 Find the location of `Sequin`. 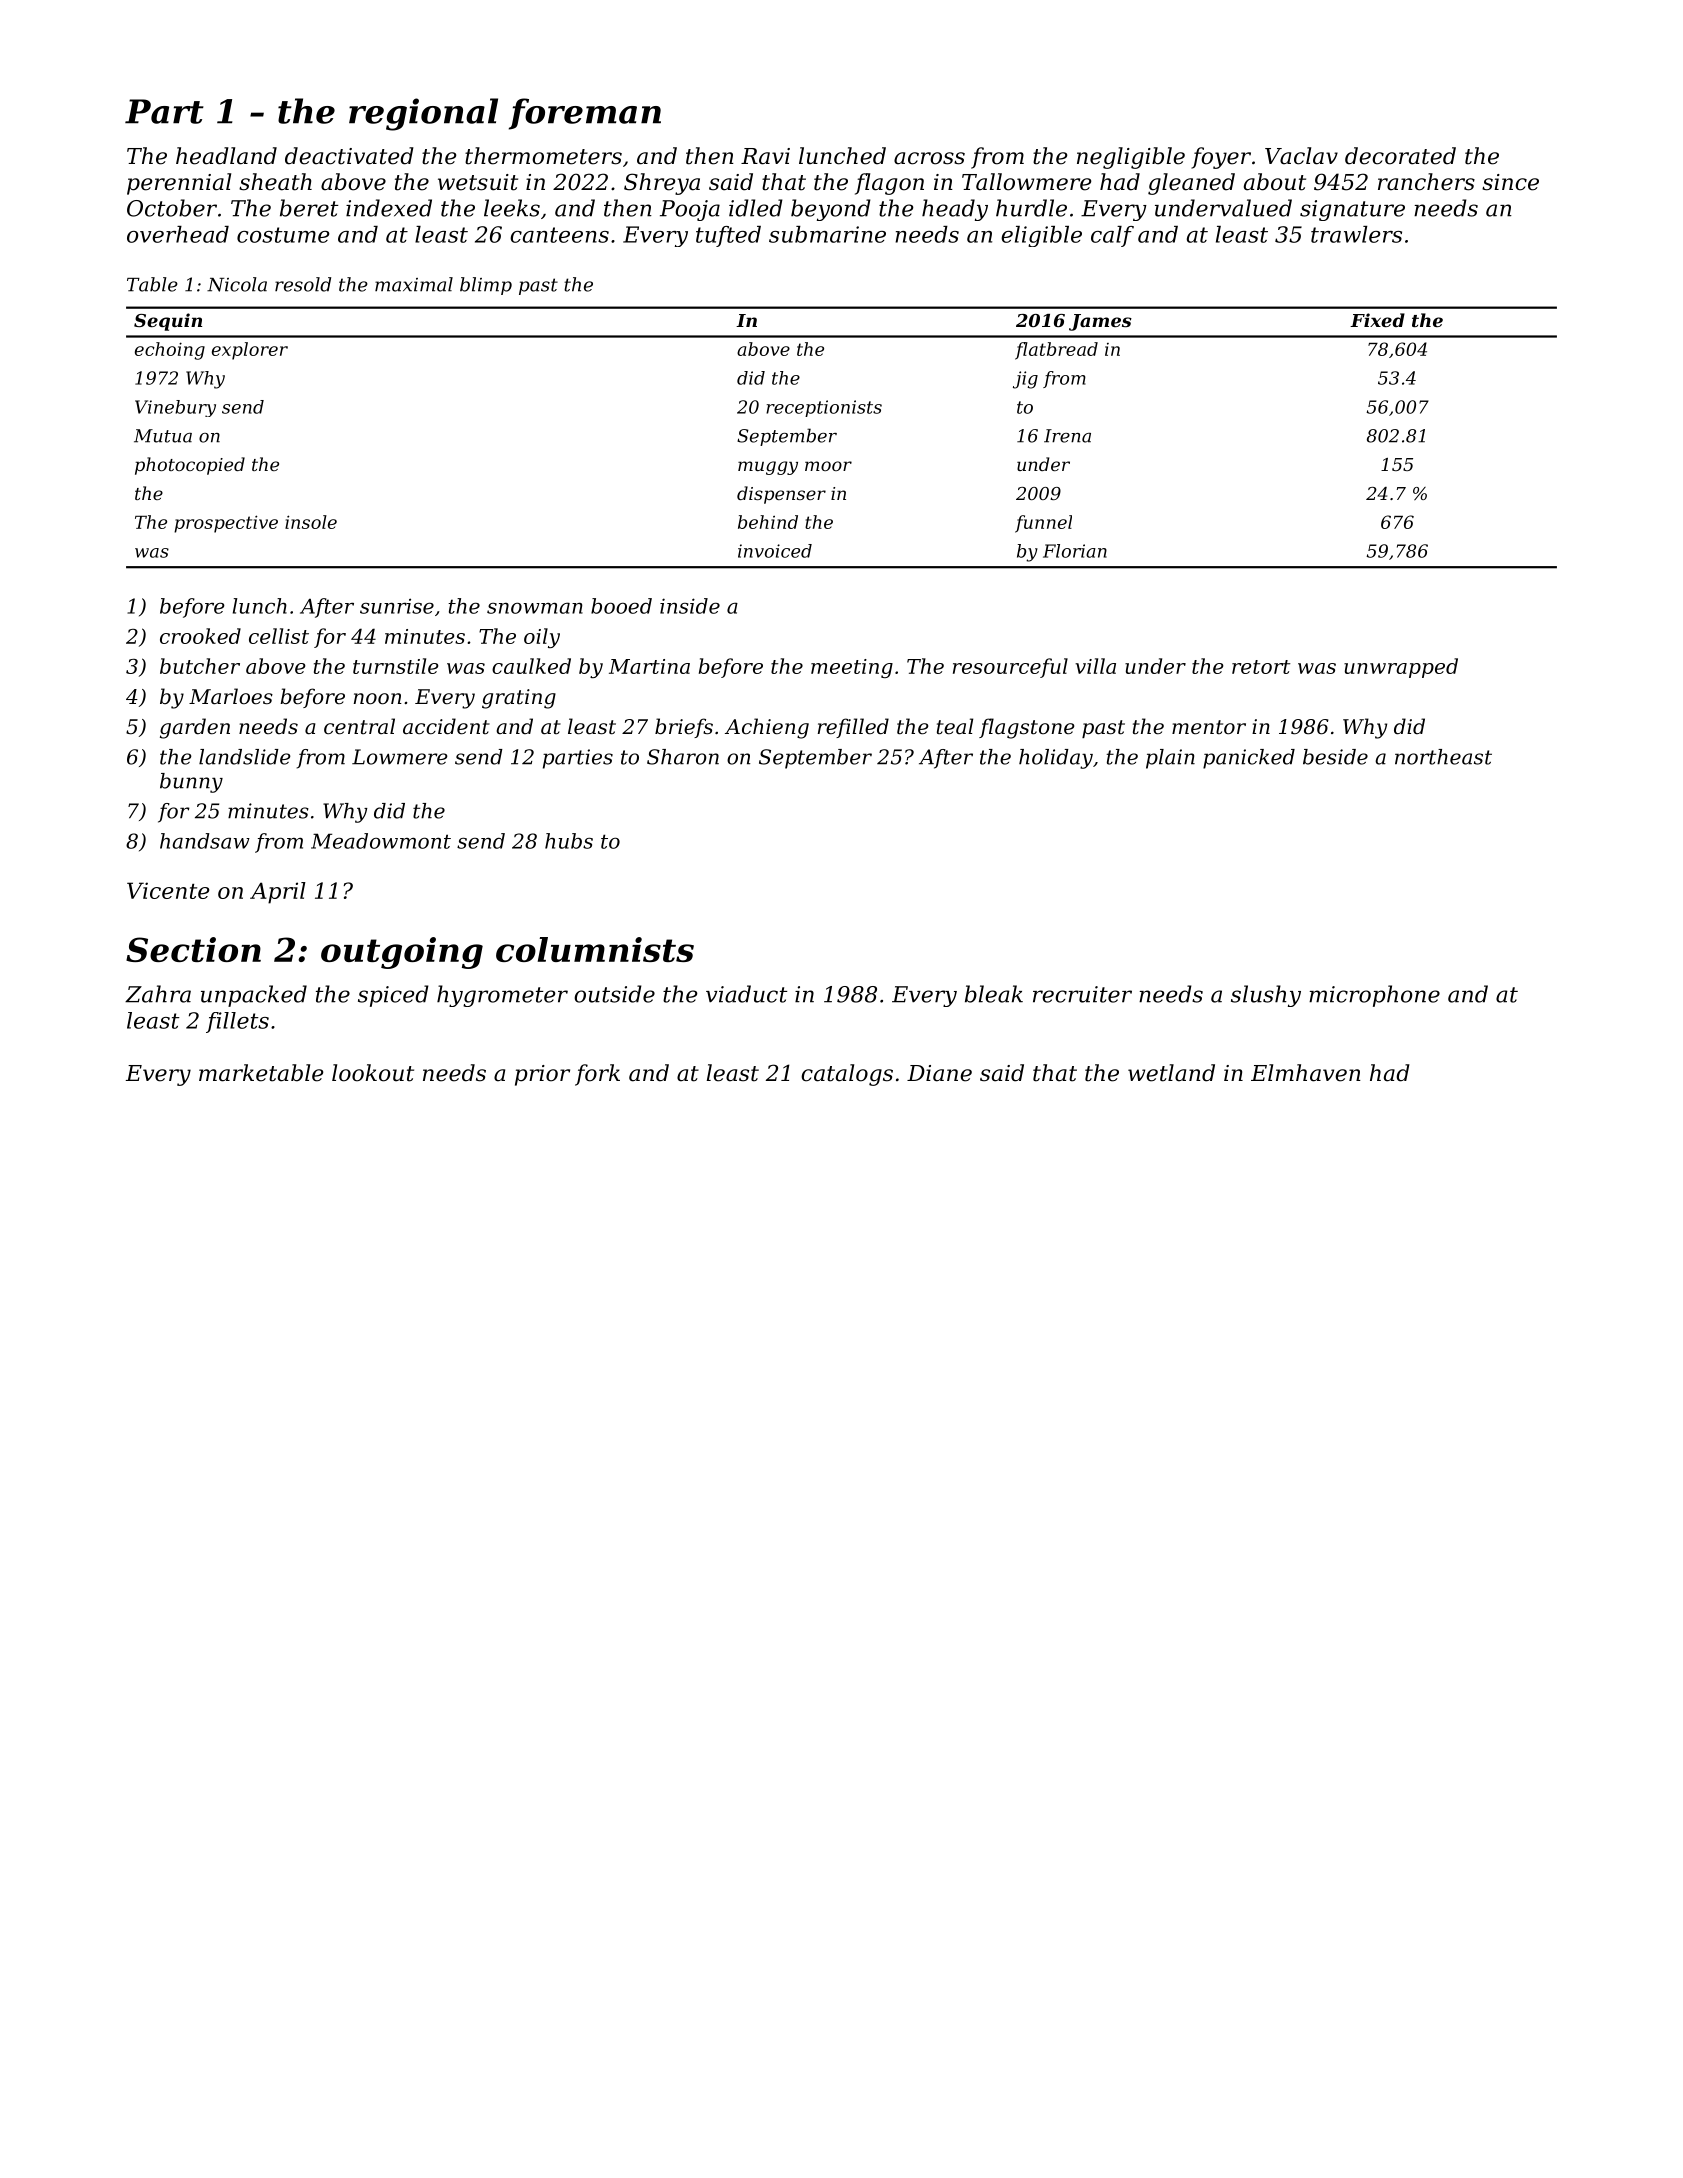

Sequin is located at coordinates (168, 322).
